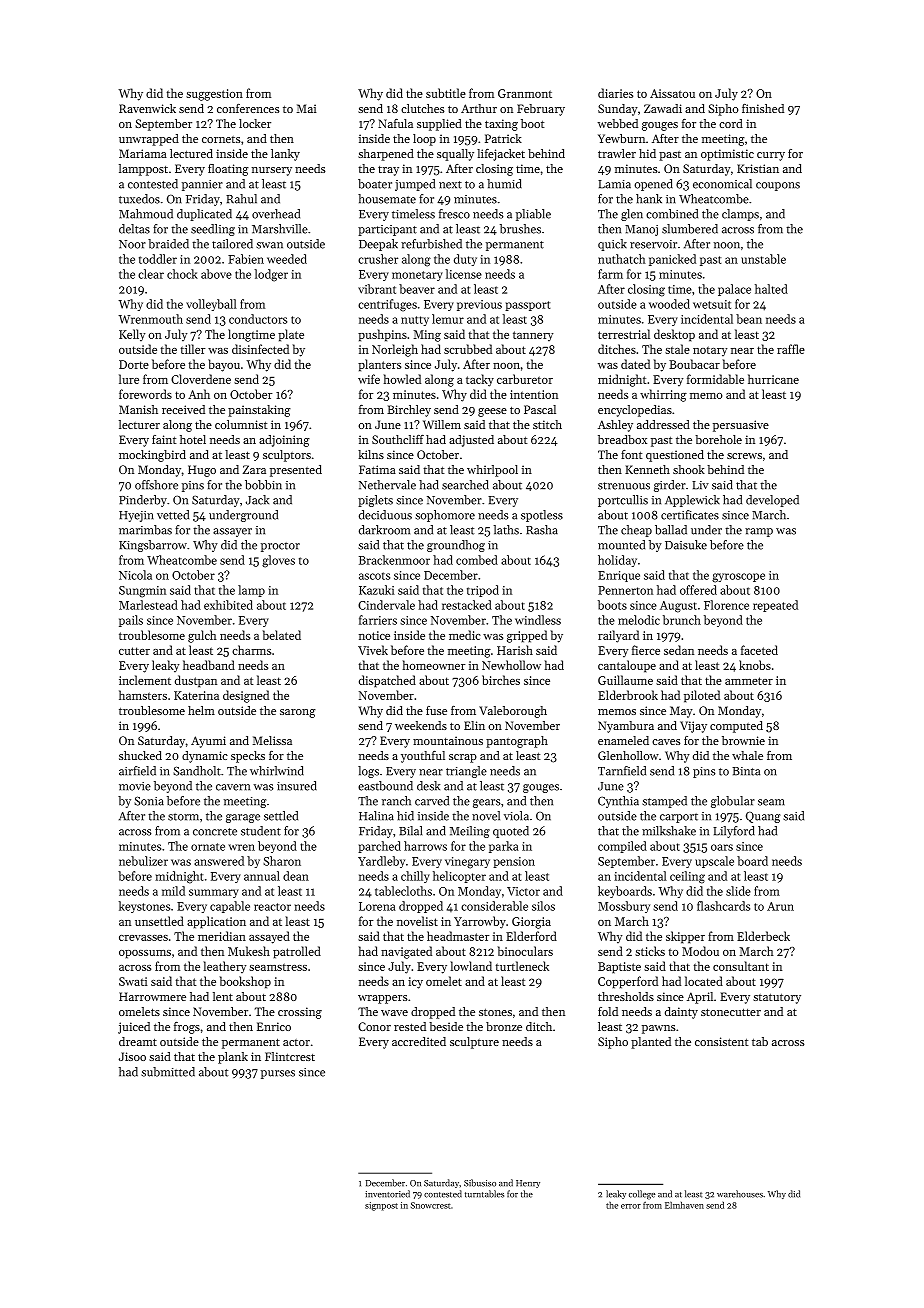  Describe the element at coordinates (625, 680) in the page. I see `Guillaume` at that location.
